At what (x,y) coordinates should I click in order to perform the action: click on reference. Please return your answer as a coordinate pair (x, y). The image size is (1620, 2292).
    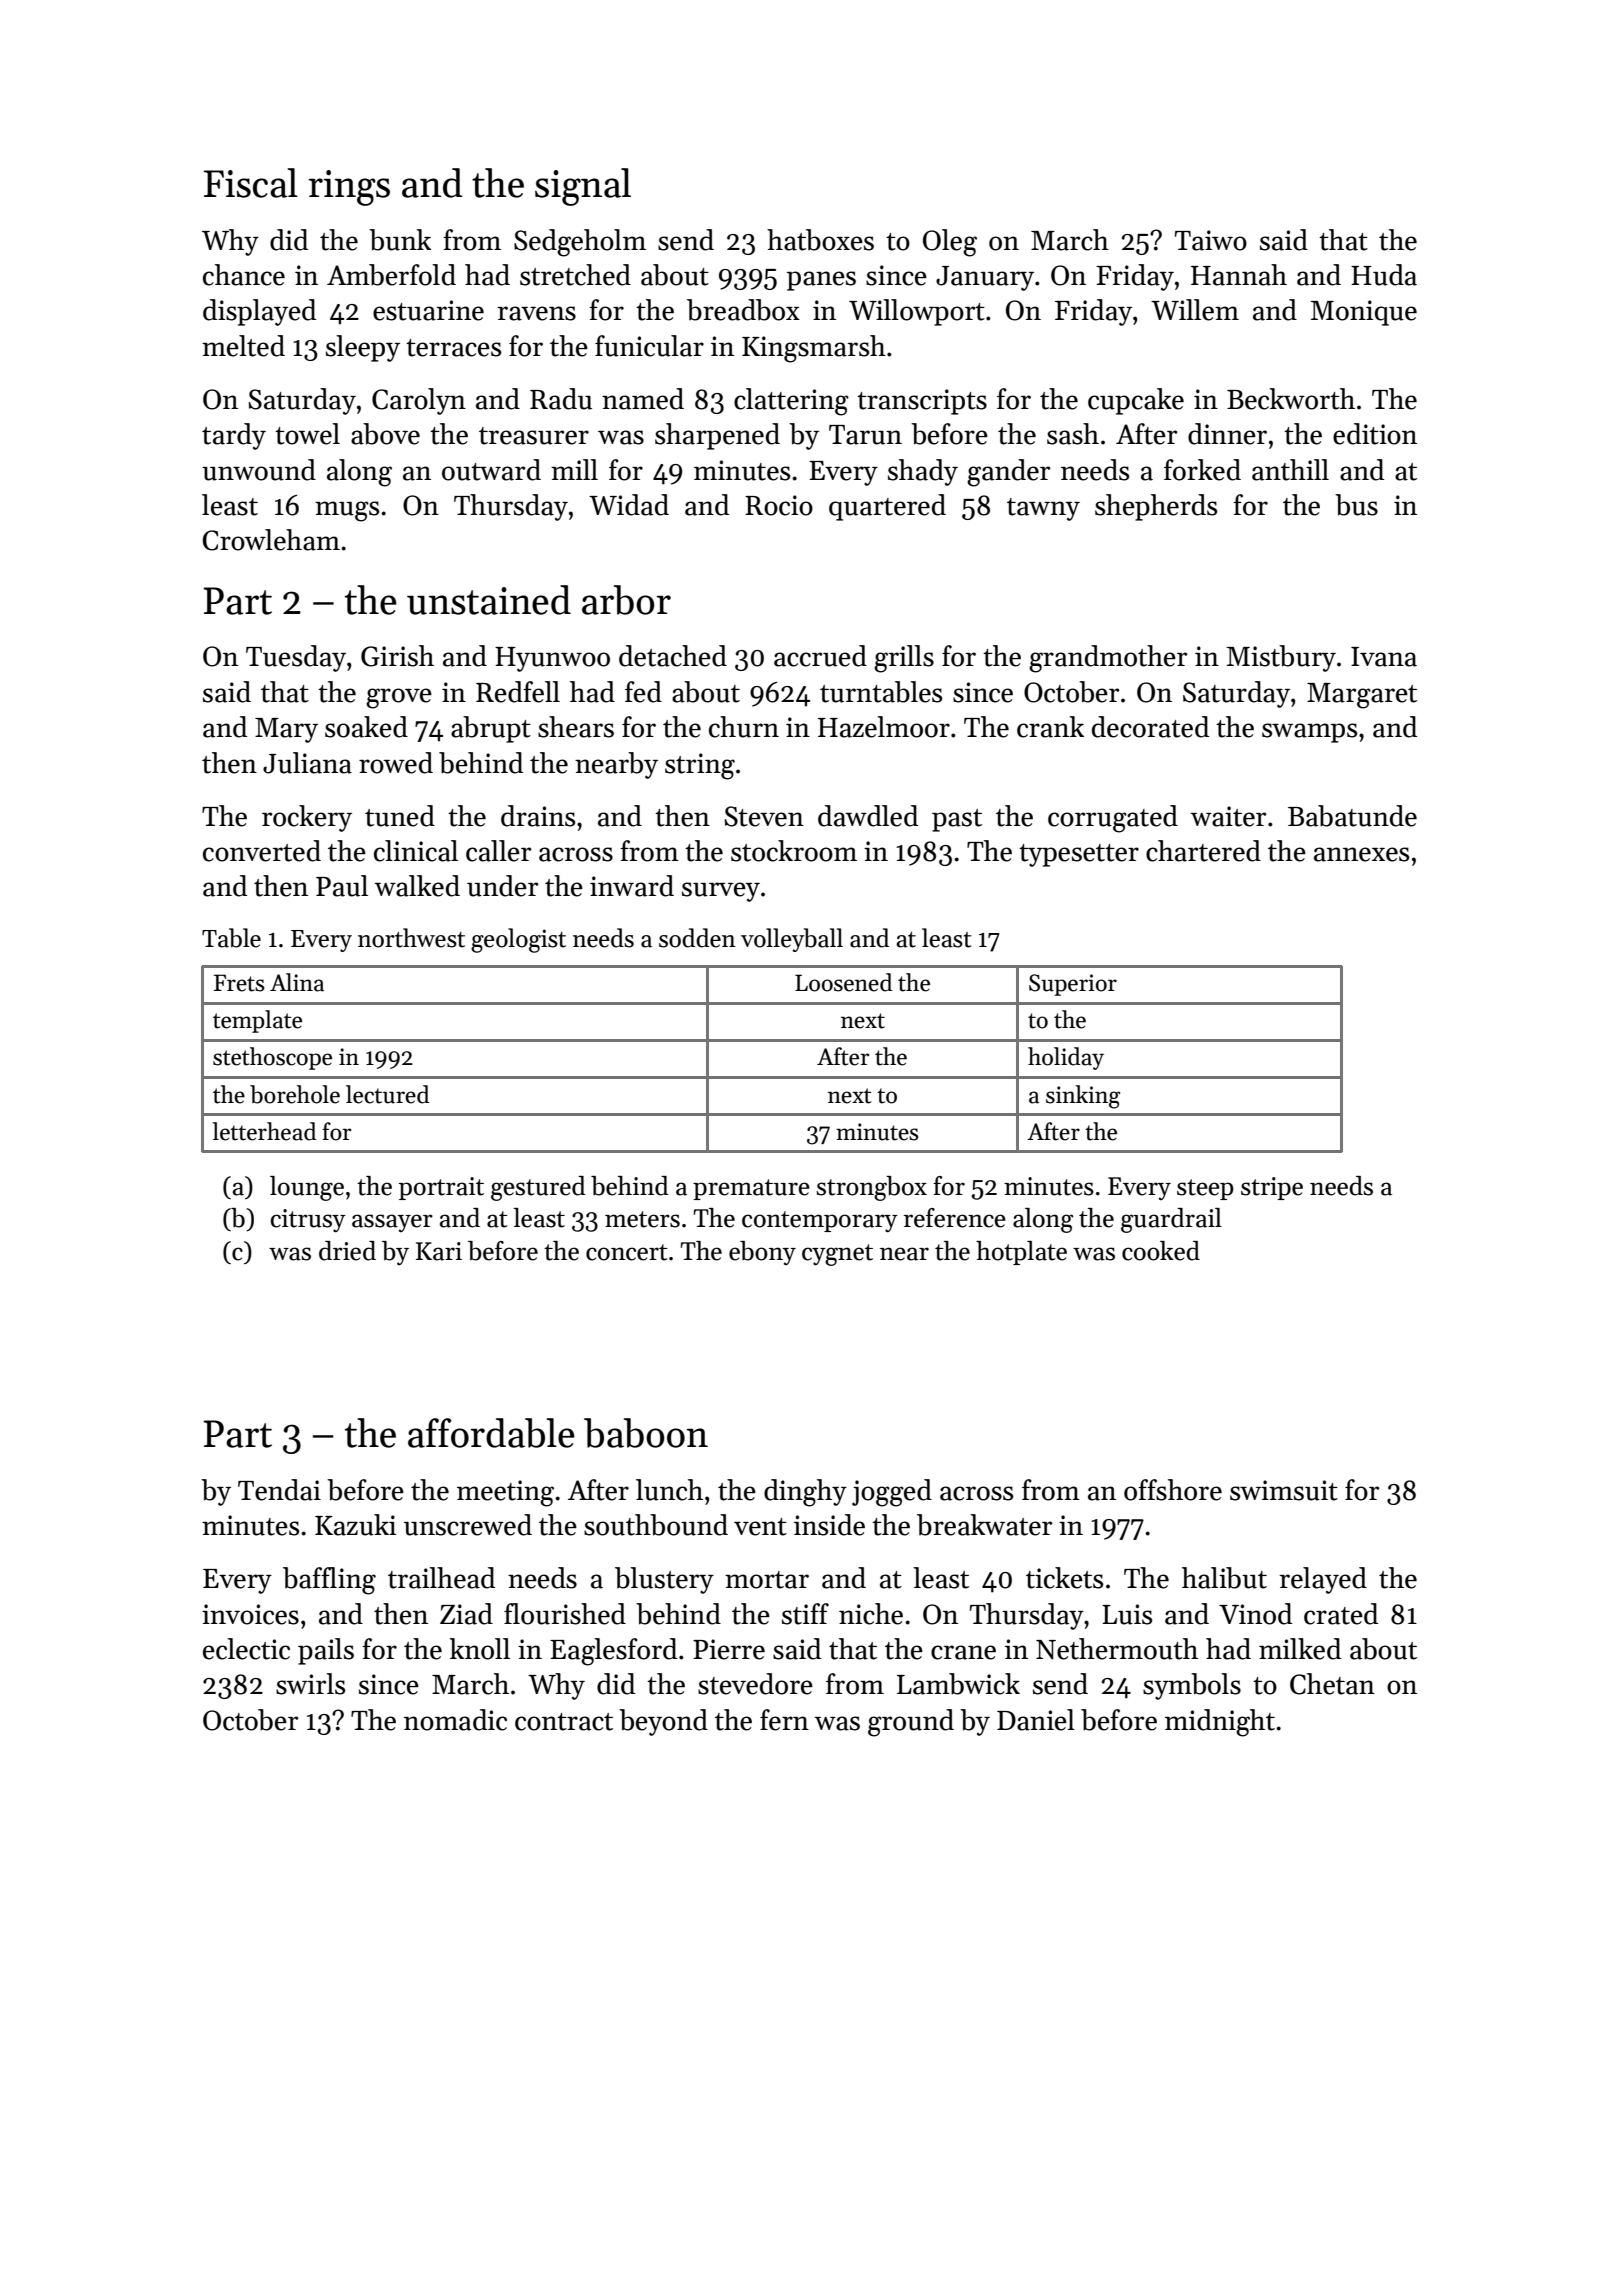
    Looking at the image, I should click on (955, 1218).
